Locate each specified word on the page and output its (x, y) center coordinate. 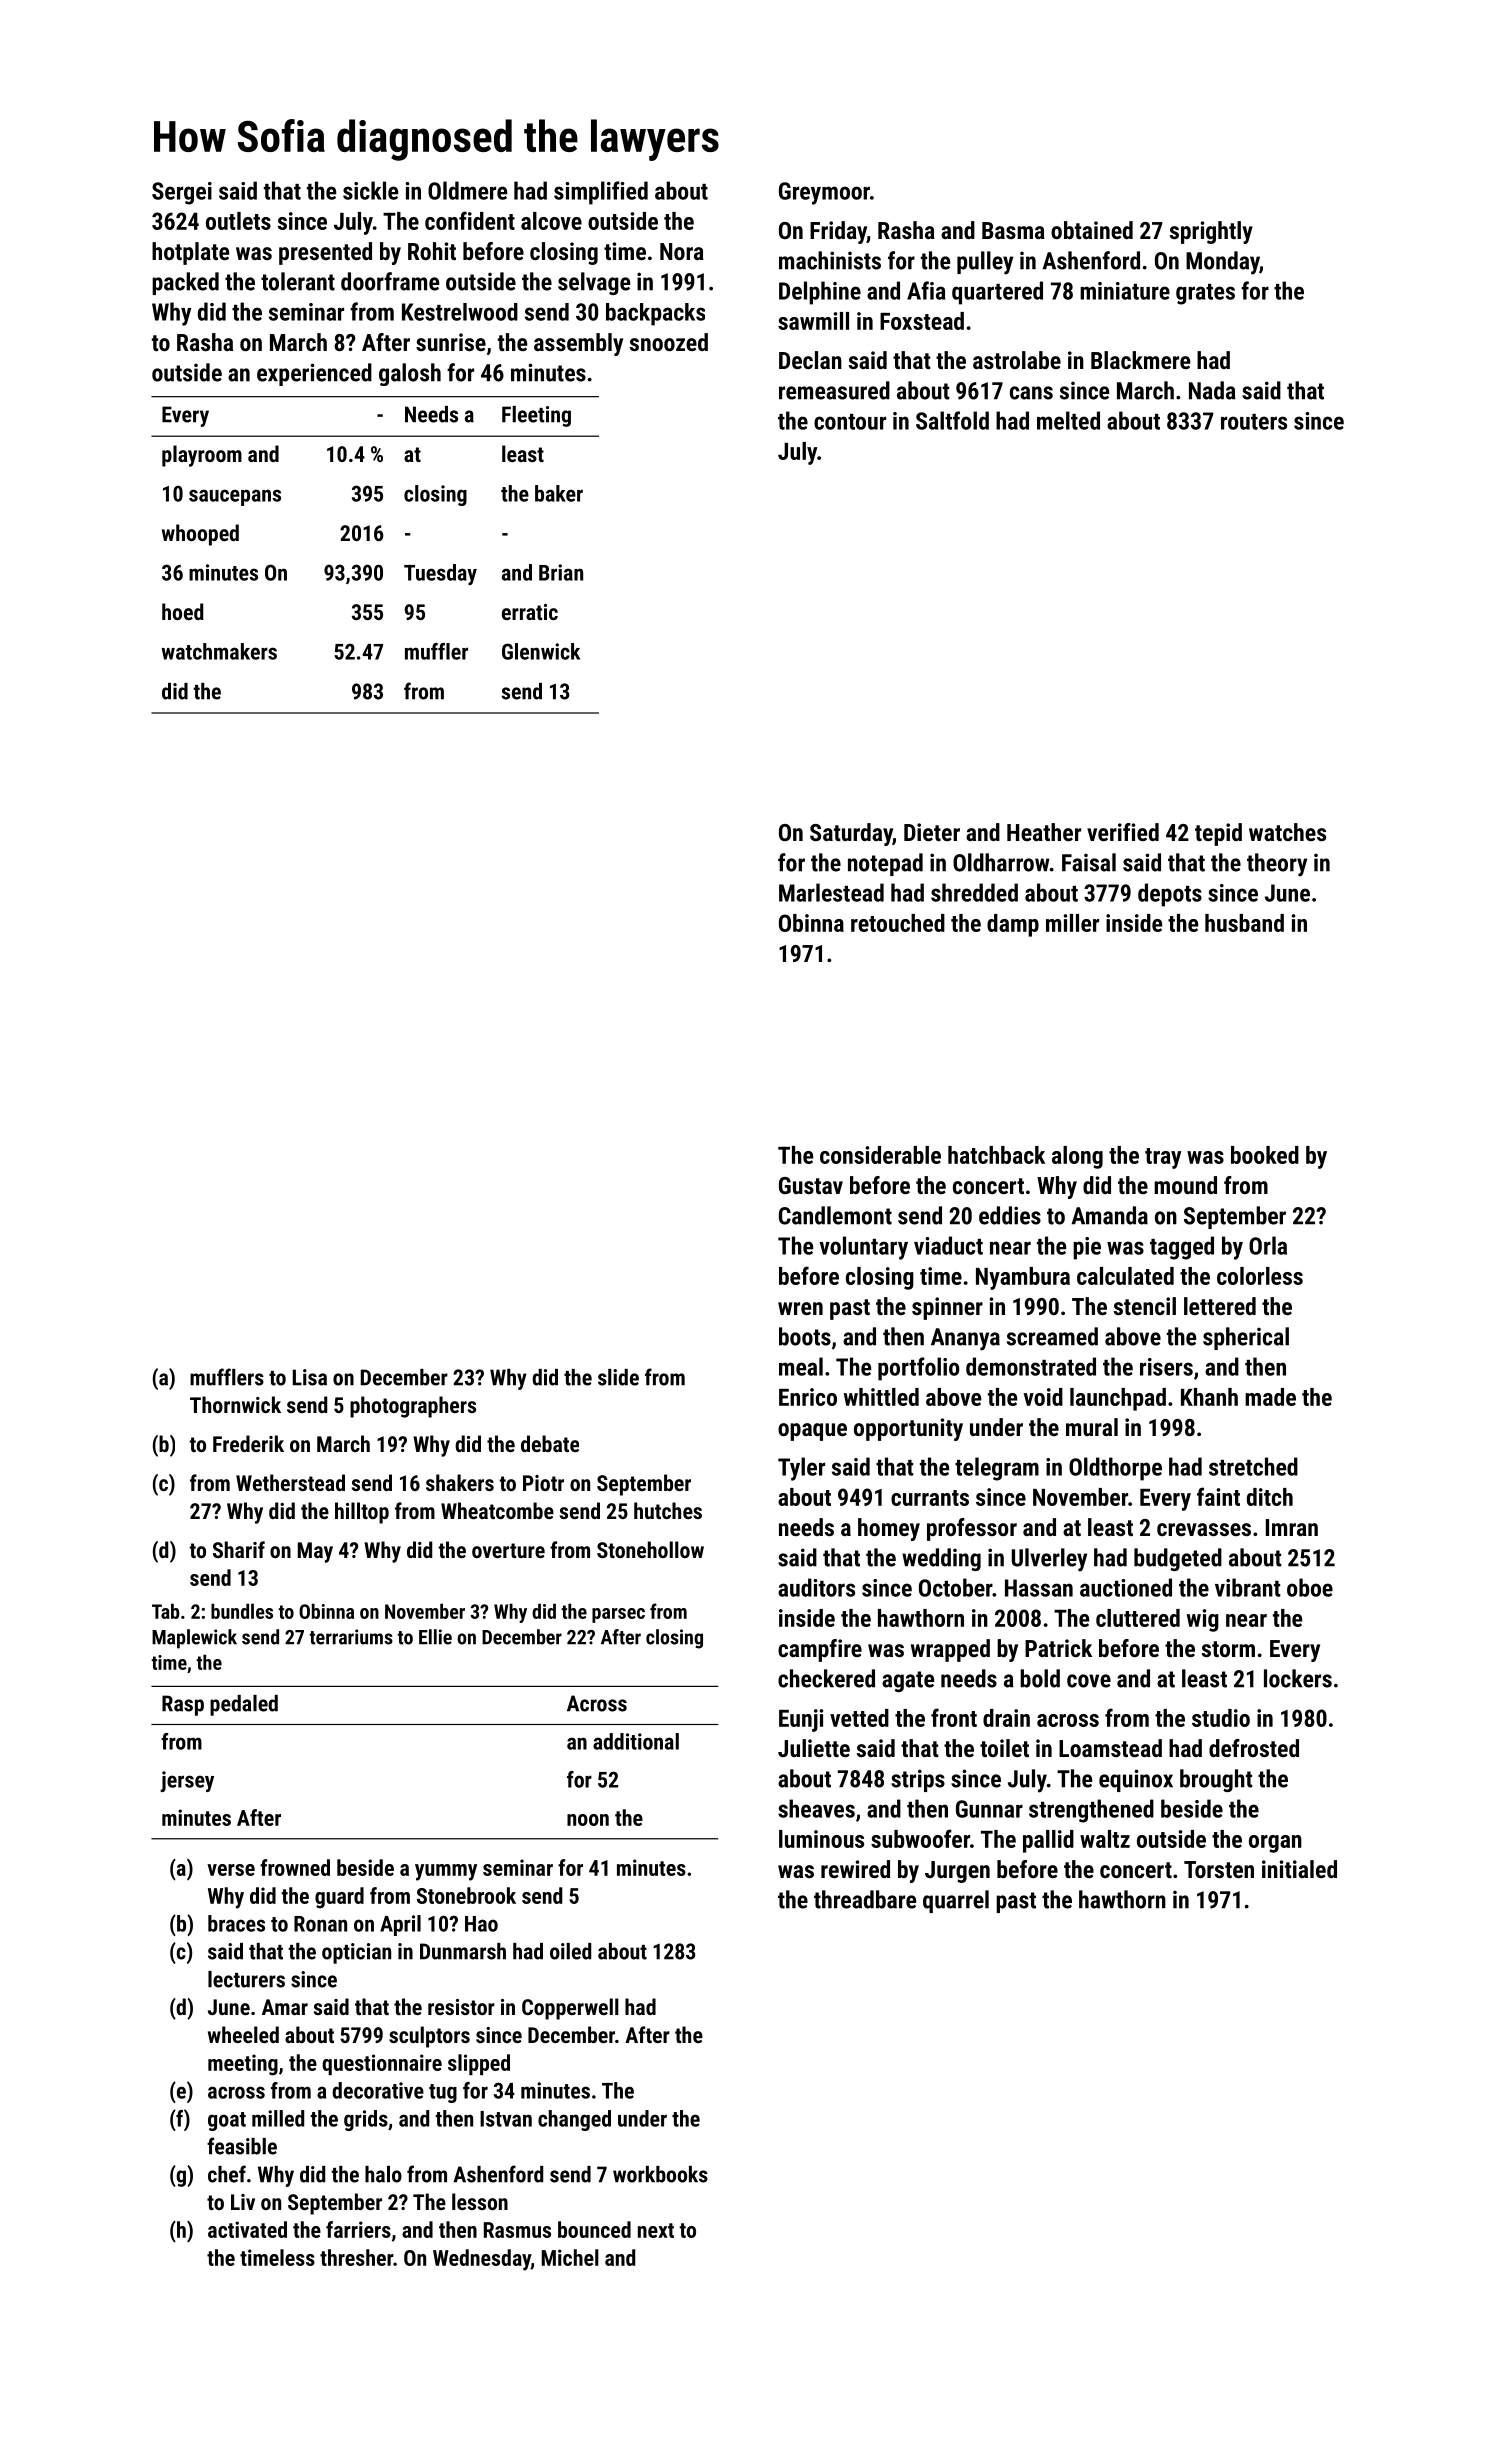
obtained (1092, 230)
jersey (187, 1781)
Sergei (182, 193)
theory (1277, 865)
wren (800, 1308)
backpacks (655, 314)
